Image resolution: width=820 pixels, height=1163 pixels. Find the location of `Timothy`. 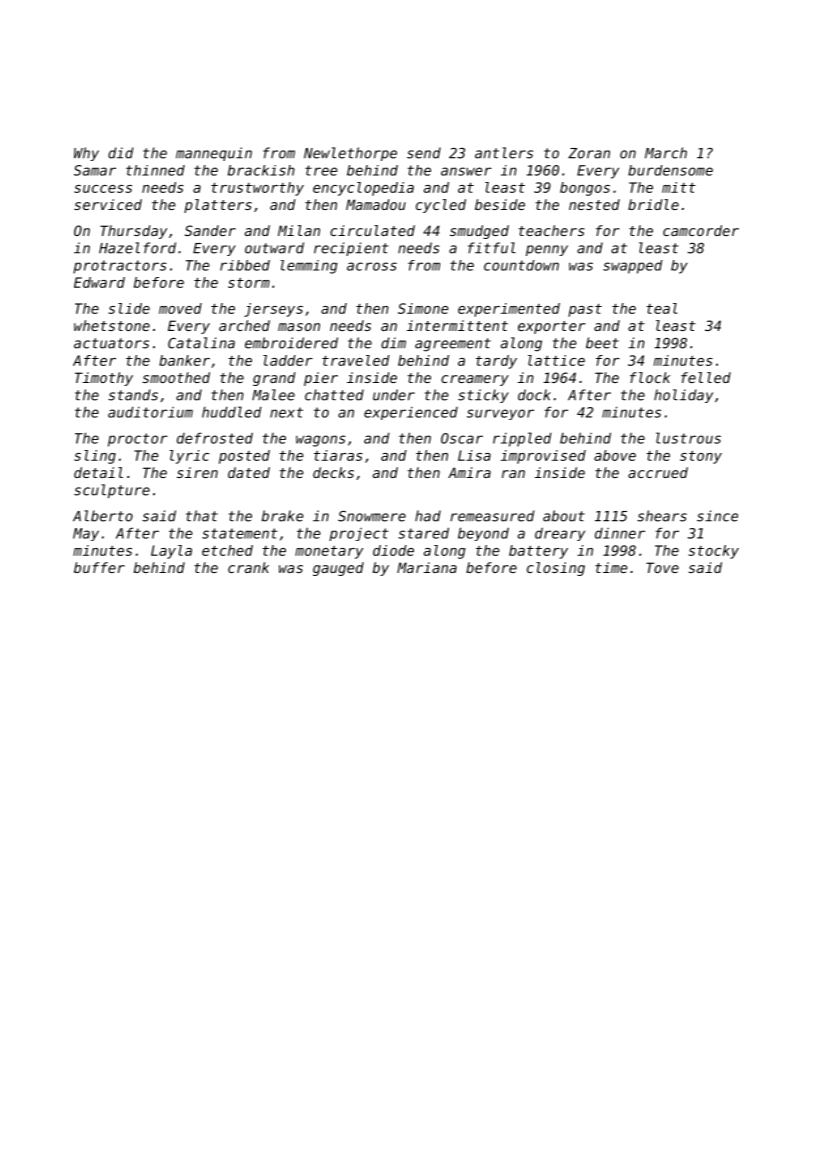

Timothy is located at coordinates (104, 379).
